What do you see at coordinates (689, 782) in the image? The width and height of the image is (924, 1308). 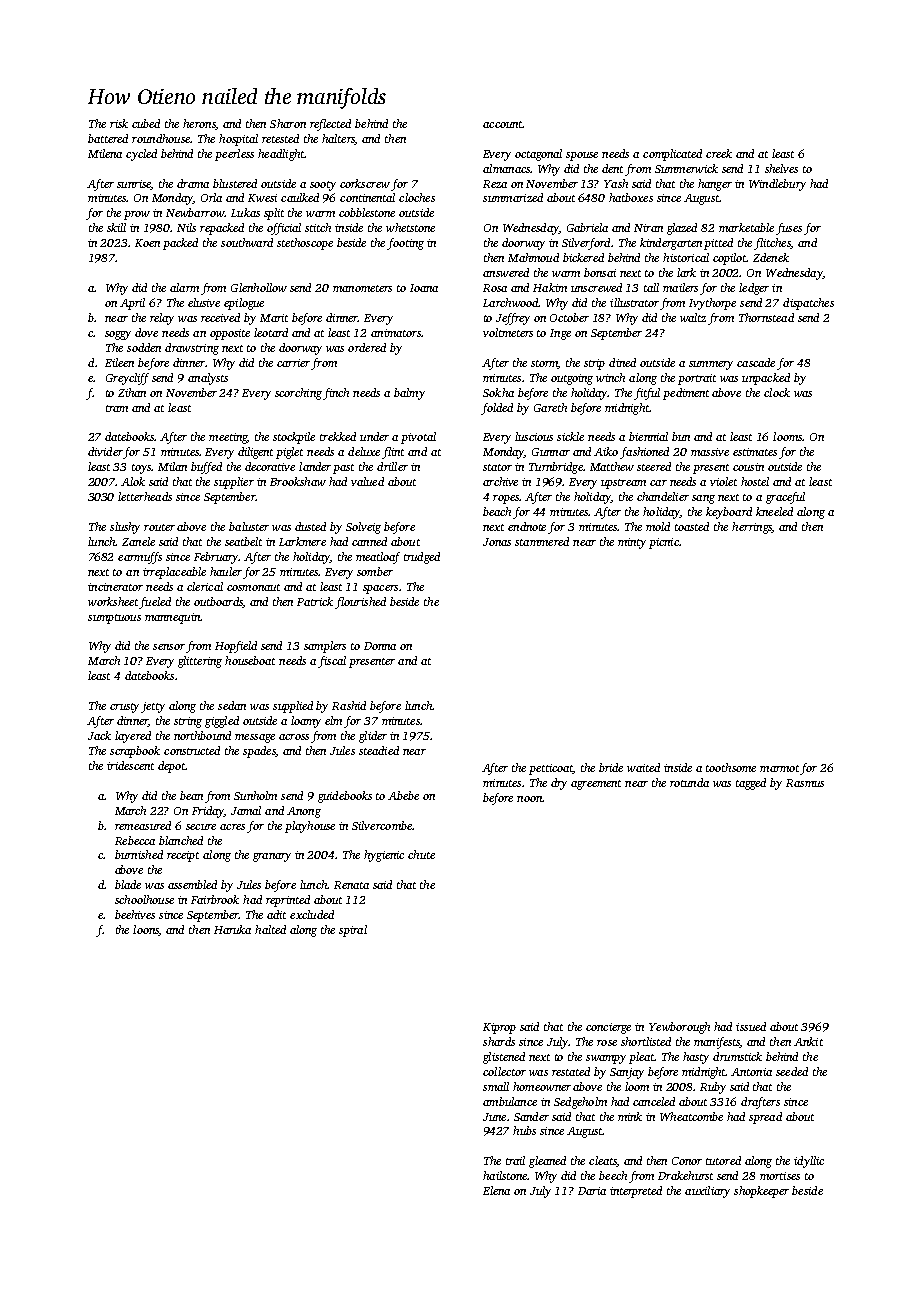 I see `rotunda` at bounding box center [689, 782].
